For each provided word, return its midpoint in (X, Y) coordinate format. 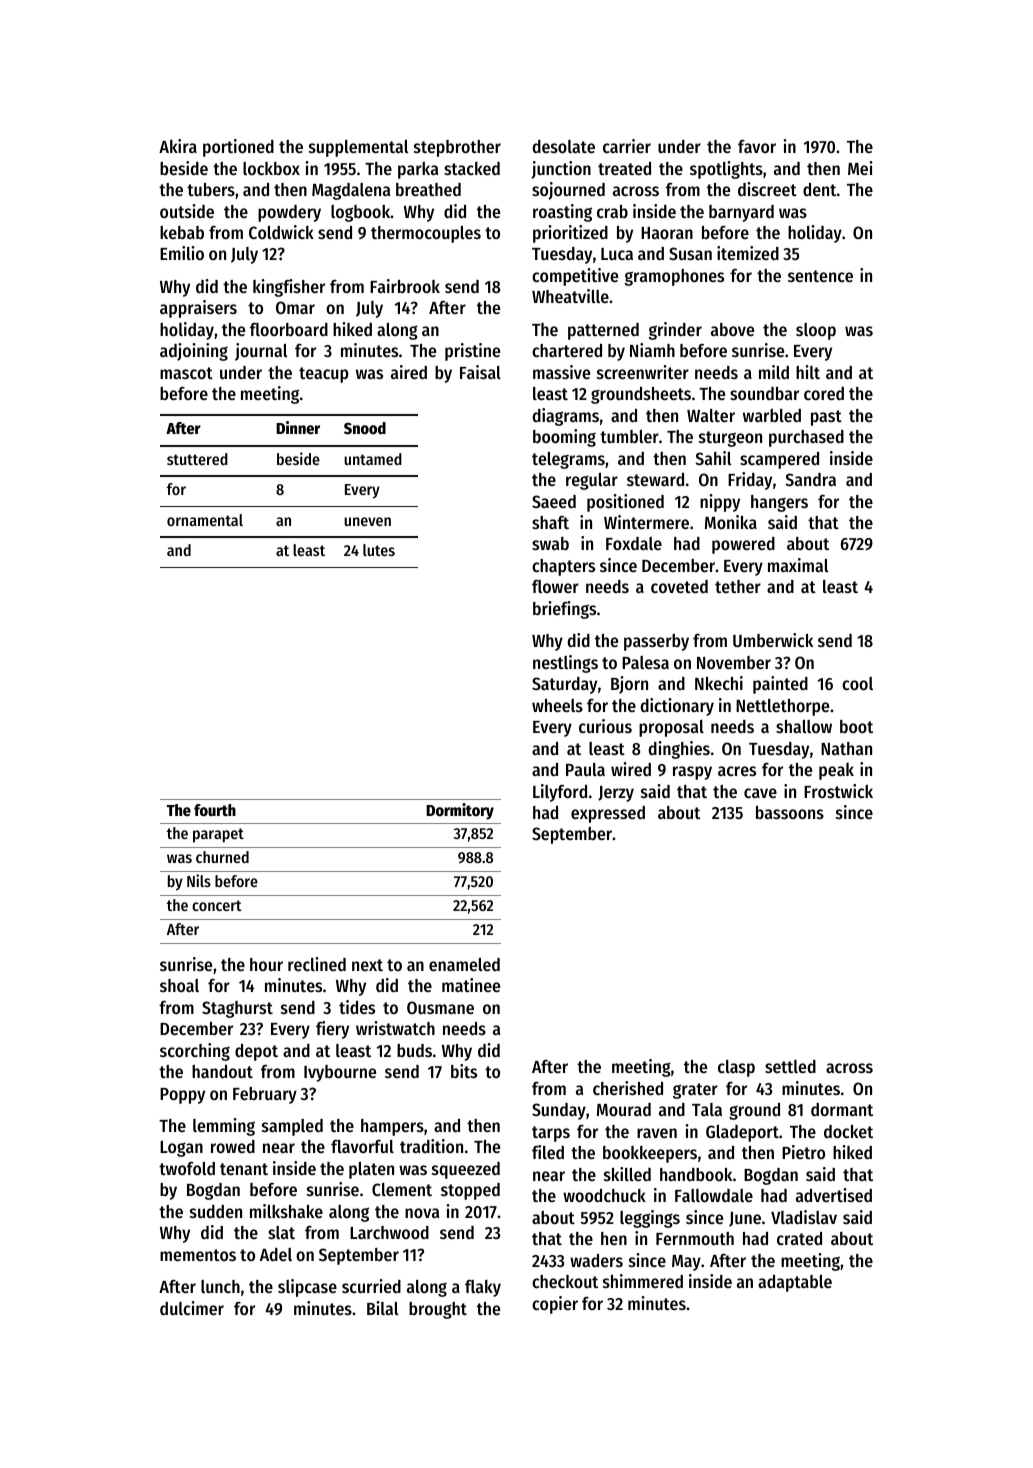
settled (790, 1066)
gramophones (674, 277)
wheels (557, 705)
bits (464, 1071)
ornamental (205, 520)
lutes (379, 550)
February (265, 1095)
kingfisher (289, 288)
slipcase (307, 1288)
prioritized (570, 234)
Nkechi (719, 683)
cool (857, 683)
